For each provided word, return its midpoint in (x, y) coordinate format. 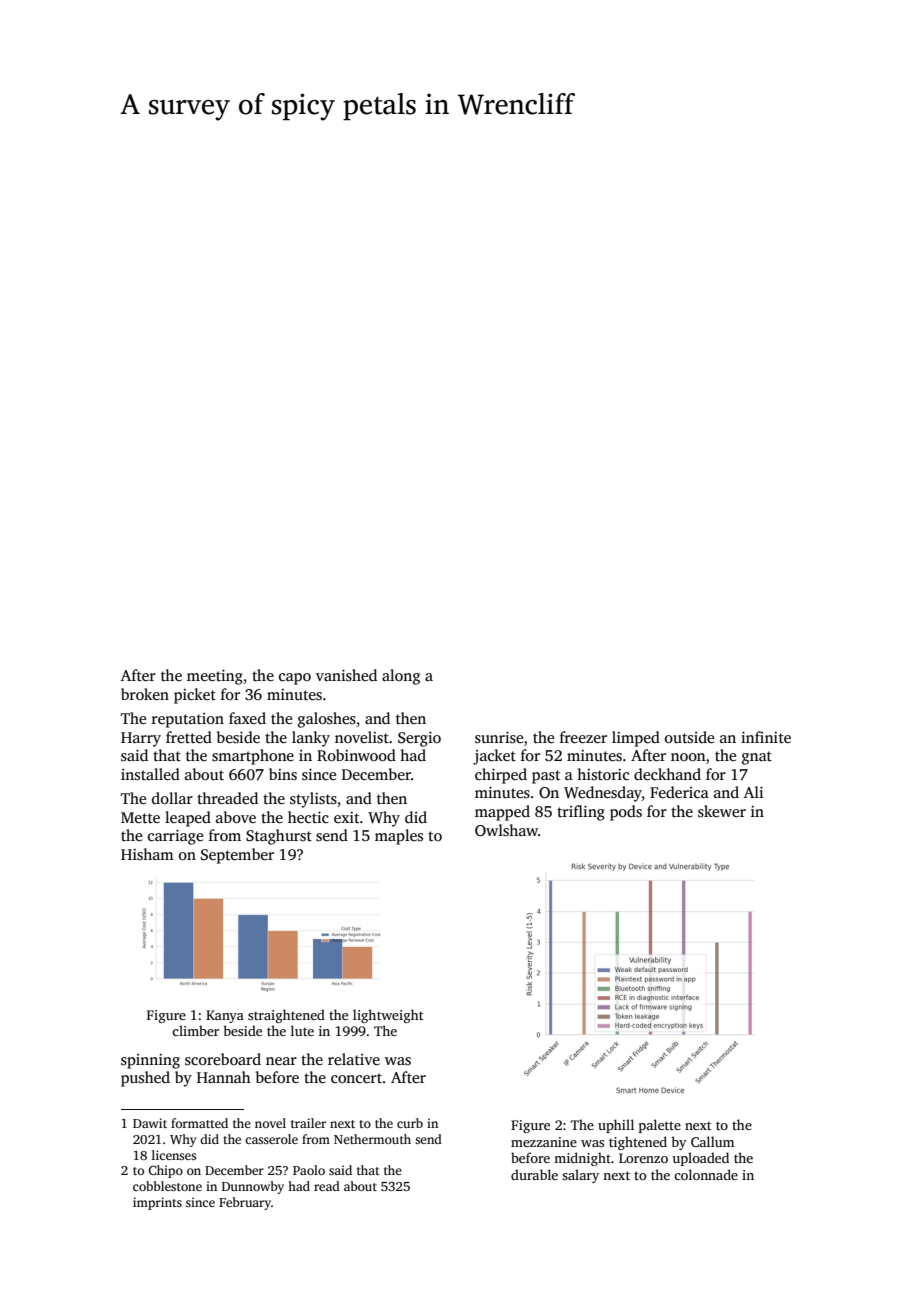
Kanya (225, 1016)
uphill (616, 1126)
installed (150, 774)
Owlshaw (506, 830)
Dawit (150, 1123)
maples (399, 837)
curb (410, 1123)
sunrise (499, 738)
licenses (174, 1155)
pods (626, 813)
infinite (766, 737)
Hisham (147, 854)
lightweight (388, 1016)
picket (195, 696)
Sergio (419, 739)
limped (636, 739)
